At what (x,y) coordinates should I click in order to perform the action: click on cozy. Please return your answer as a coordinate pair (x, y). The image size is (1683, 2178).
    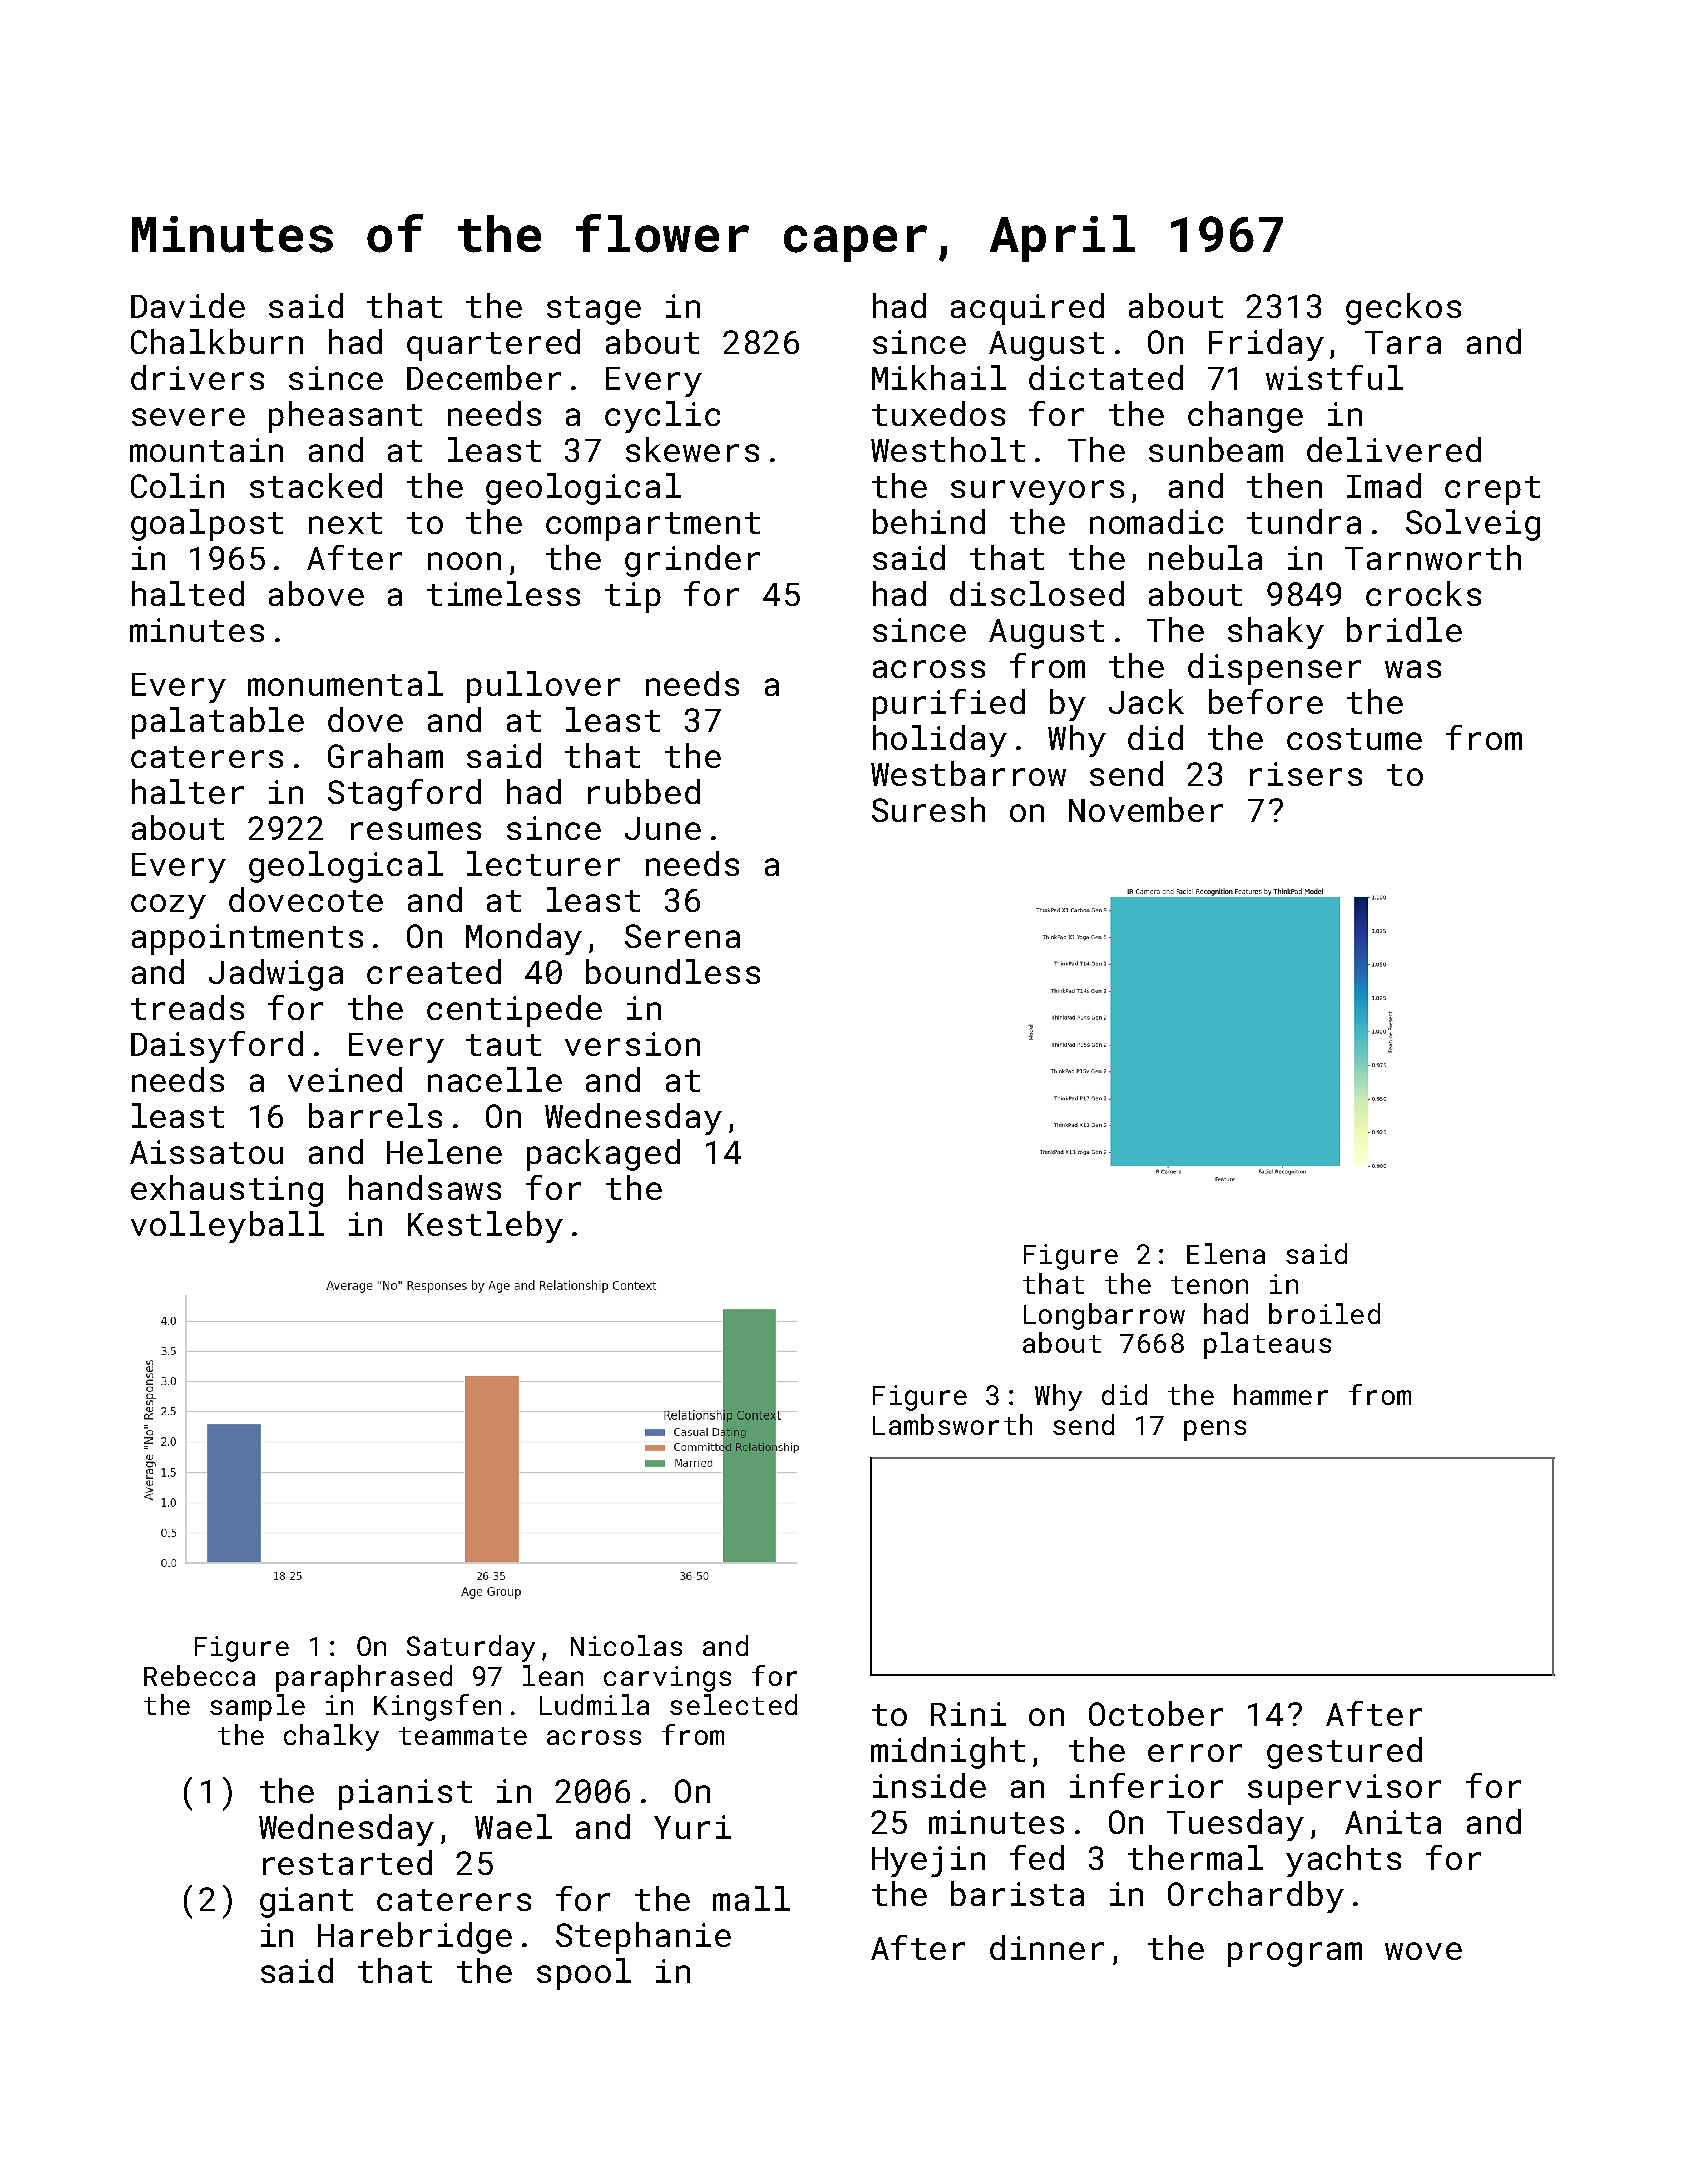
    Looking at the image, I should click on (168, 906).
